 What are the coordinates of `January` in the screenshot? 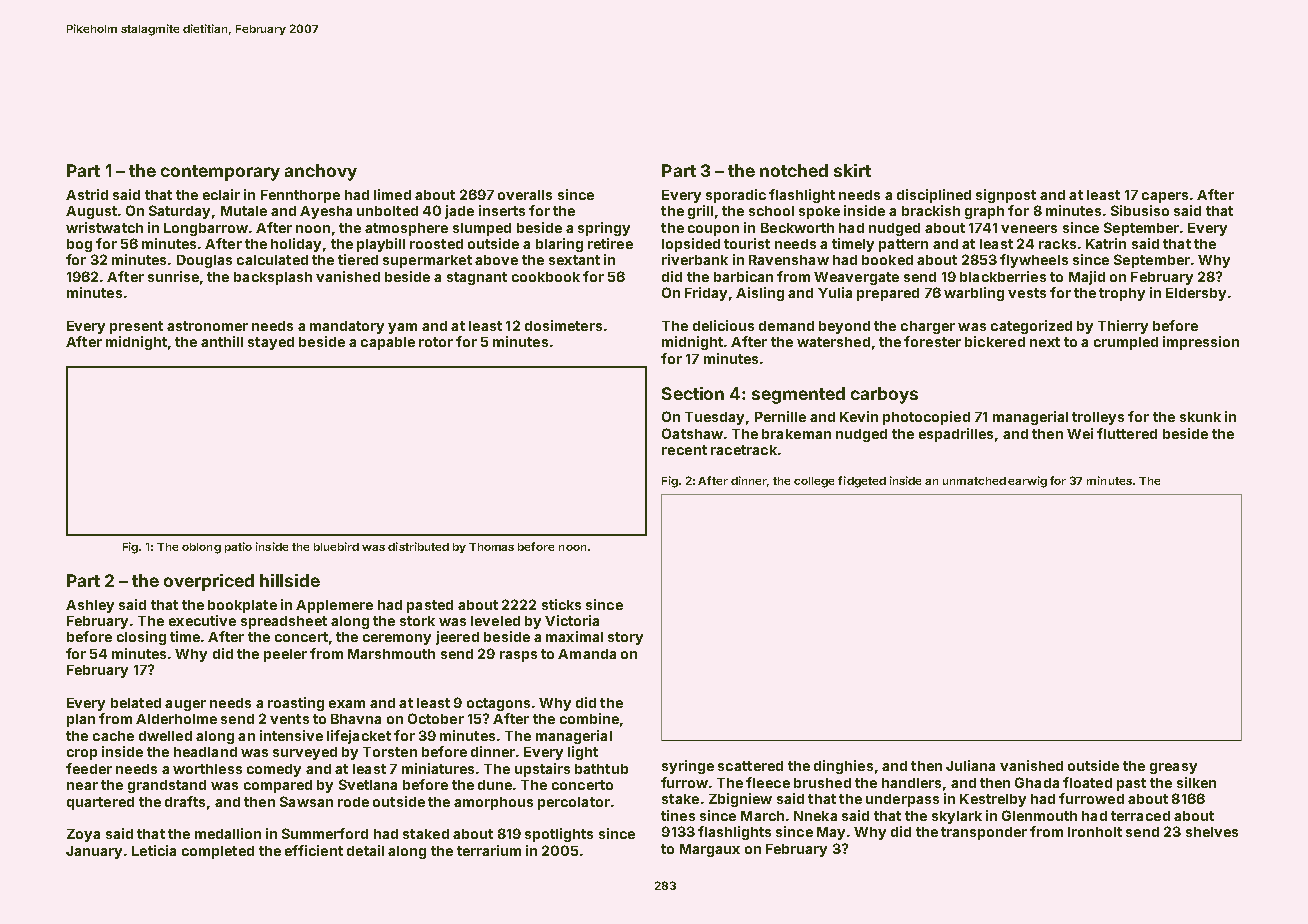 It's located at (94, 852).
